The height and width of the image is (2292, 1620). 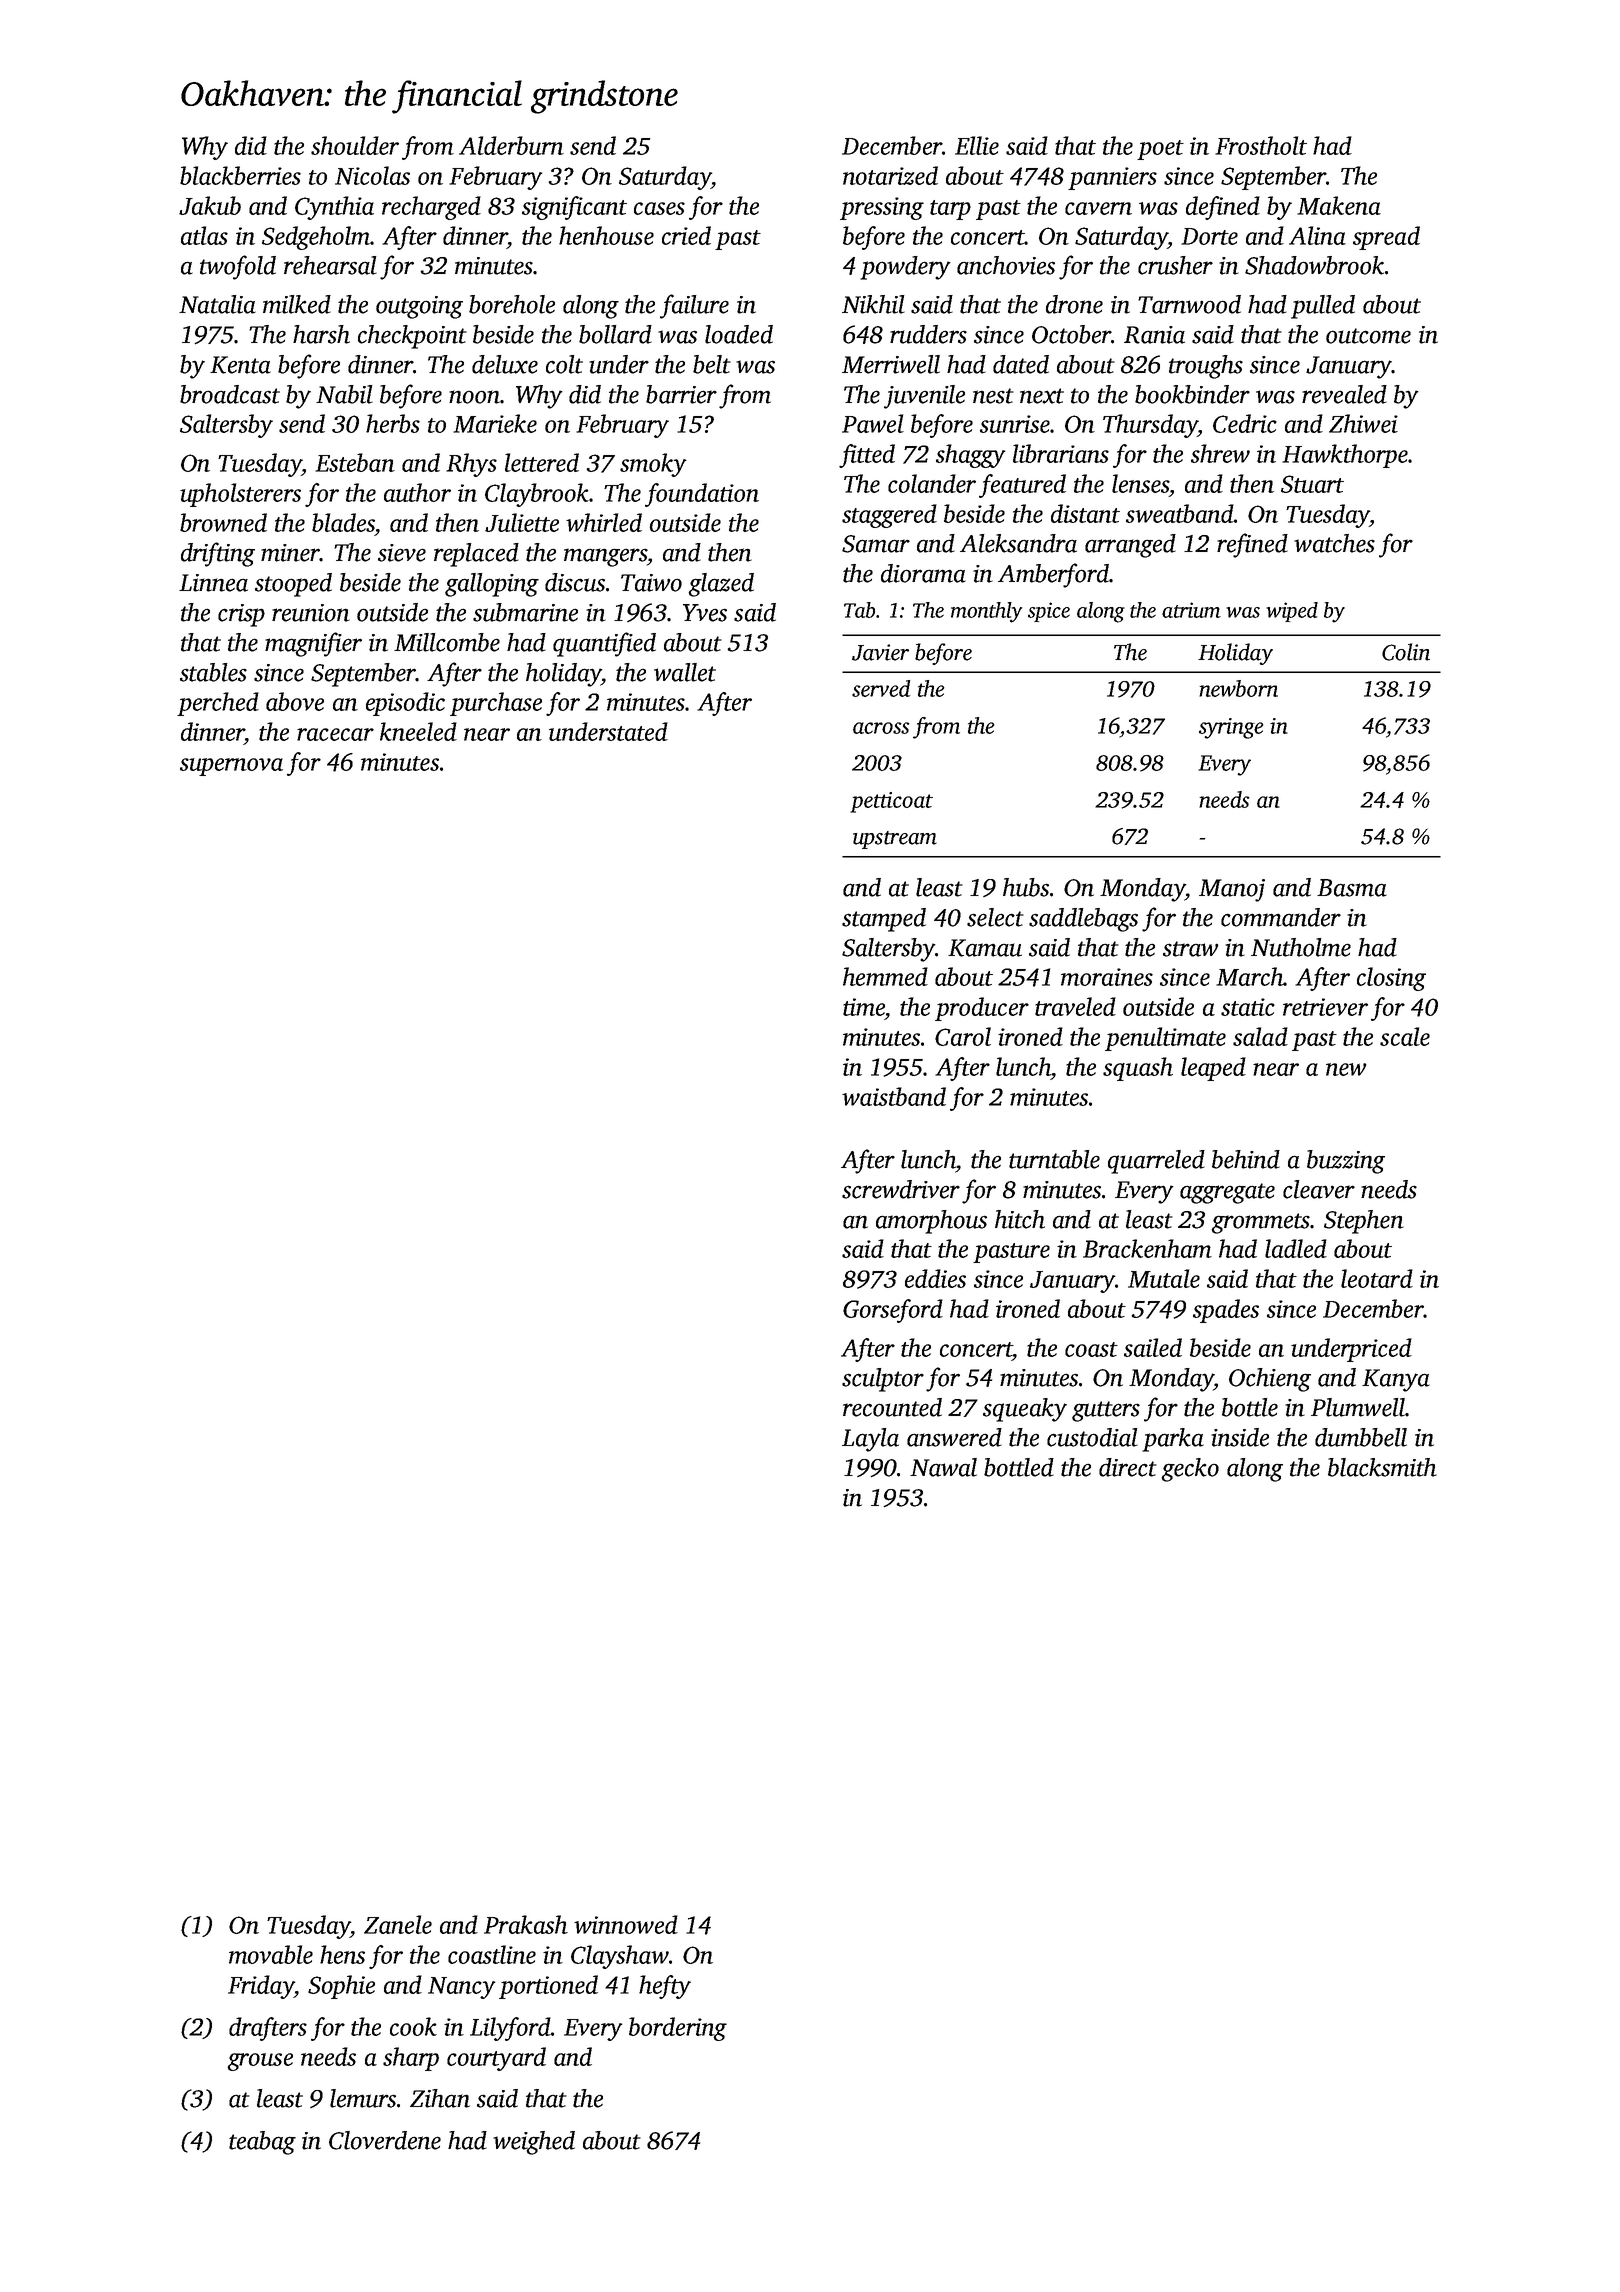 I want to click on buzzing, so click(x=1346, y=1162).
